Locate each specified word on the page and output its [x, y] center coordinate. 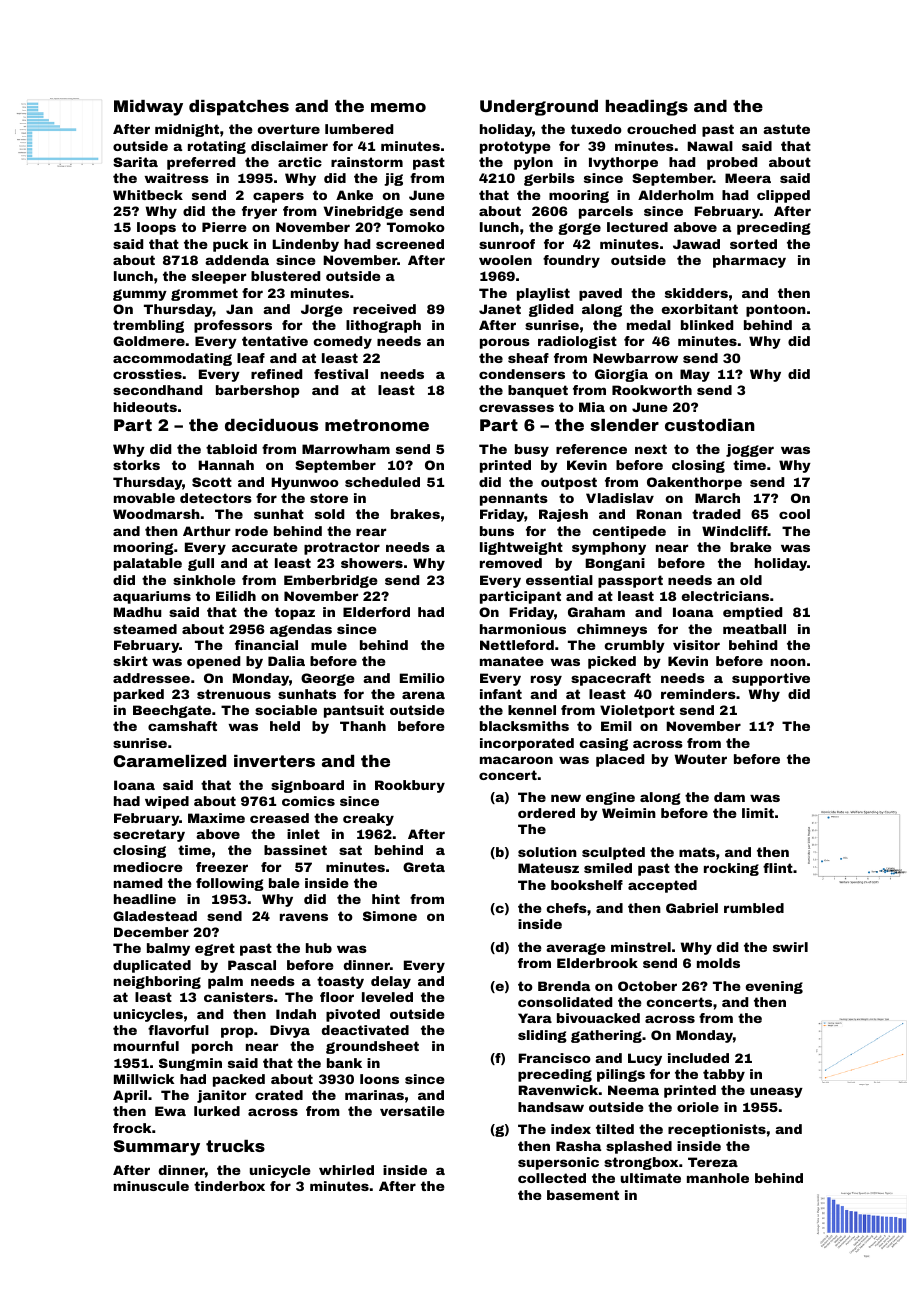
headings [646, 108]
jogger [750, 450]
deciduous [271, 425]
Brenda [564, 986]
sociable [286, 710]
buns [497, 531]
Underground [539, 108]
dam [729, 797]
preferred [201, 163]
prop [237, 1032]
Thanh [363, 726]
